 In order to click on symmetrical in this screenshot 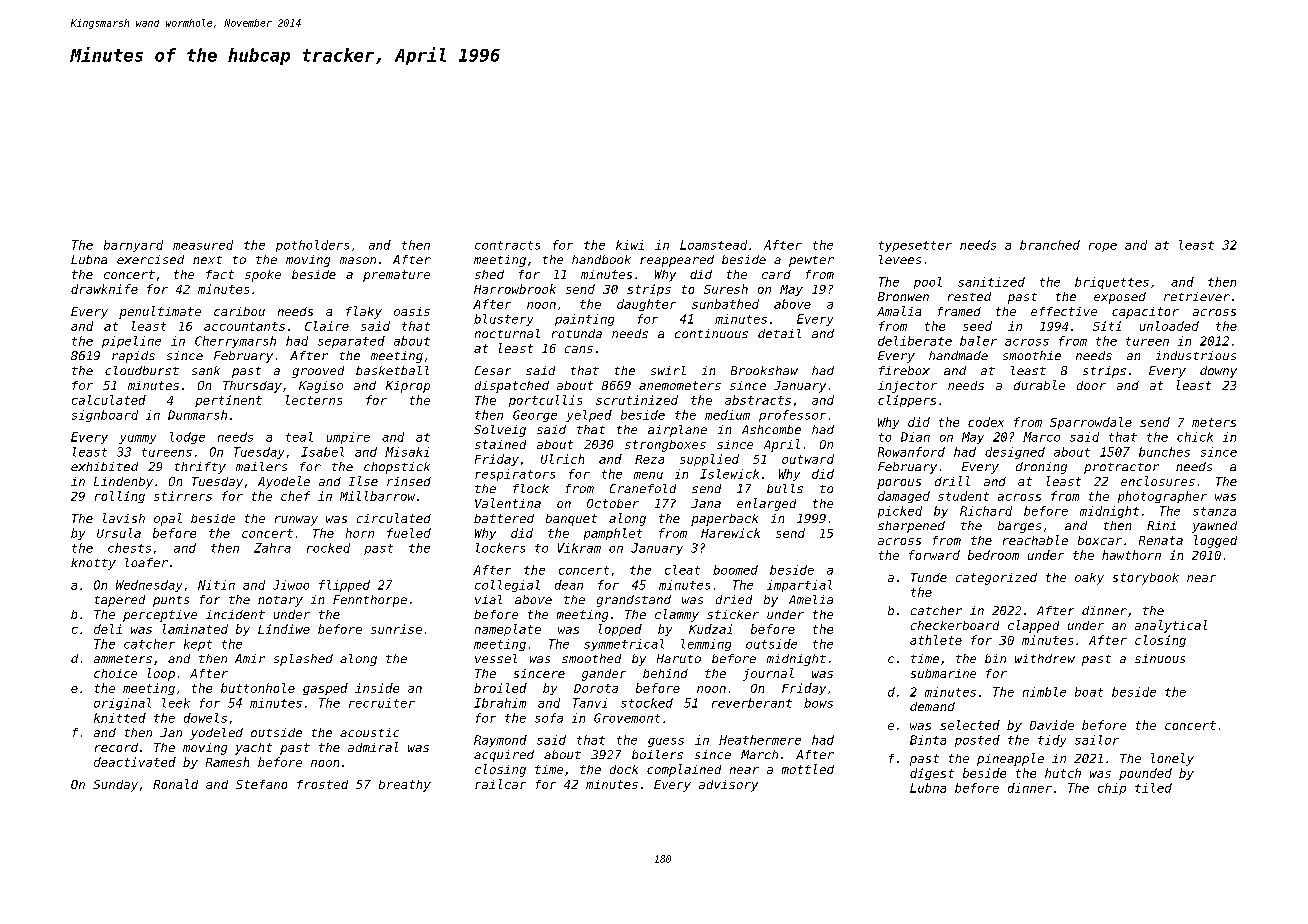, I will do `click(624, 645)`.
